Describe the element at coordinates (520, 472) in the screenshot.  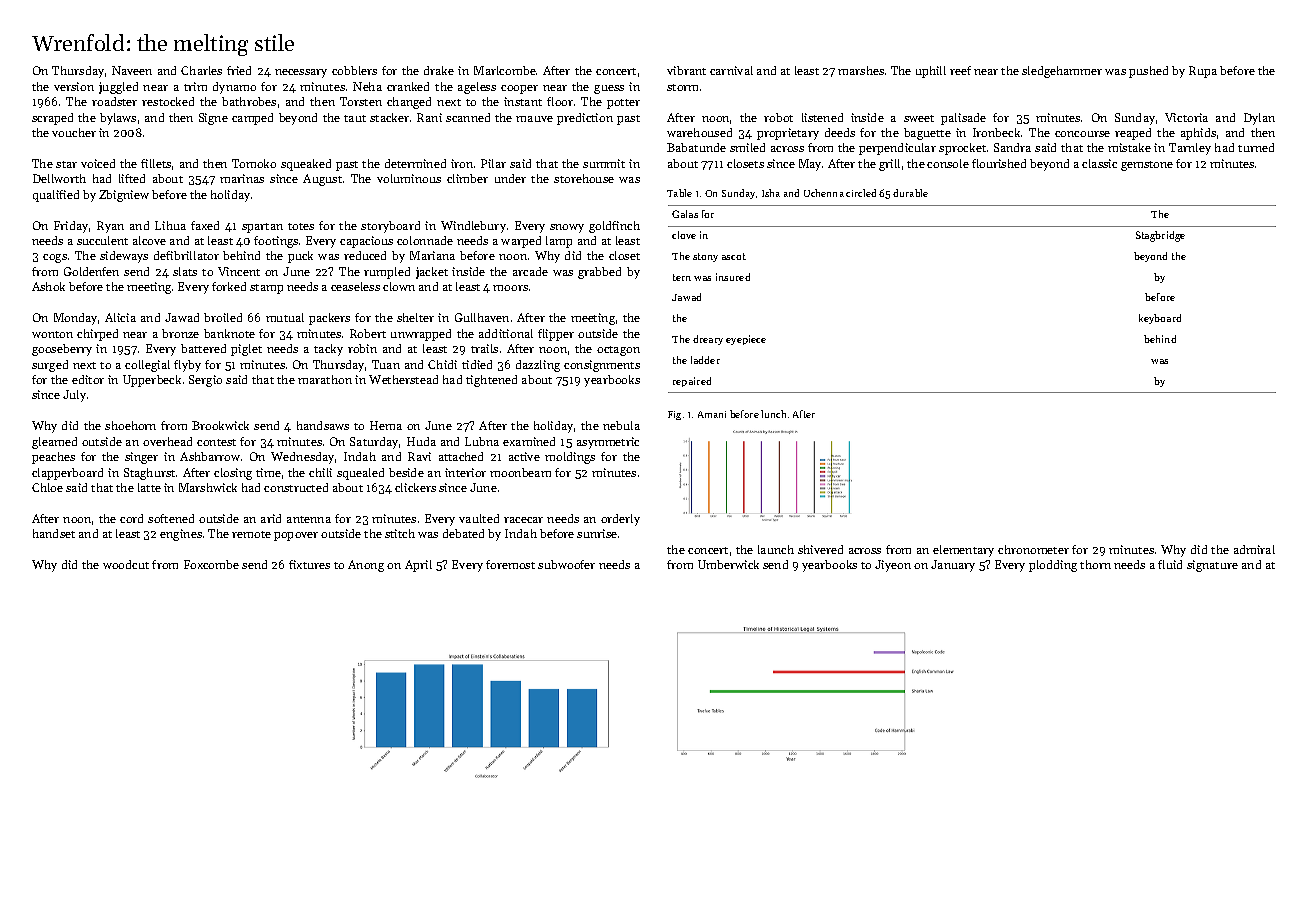
I see `moonbeam` at that location.
